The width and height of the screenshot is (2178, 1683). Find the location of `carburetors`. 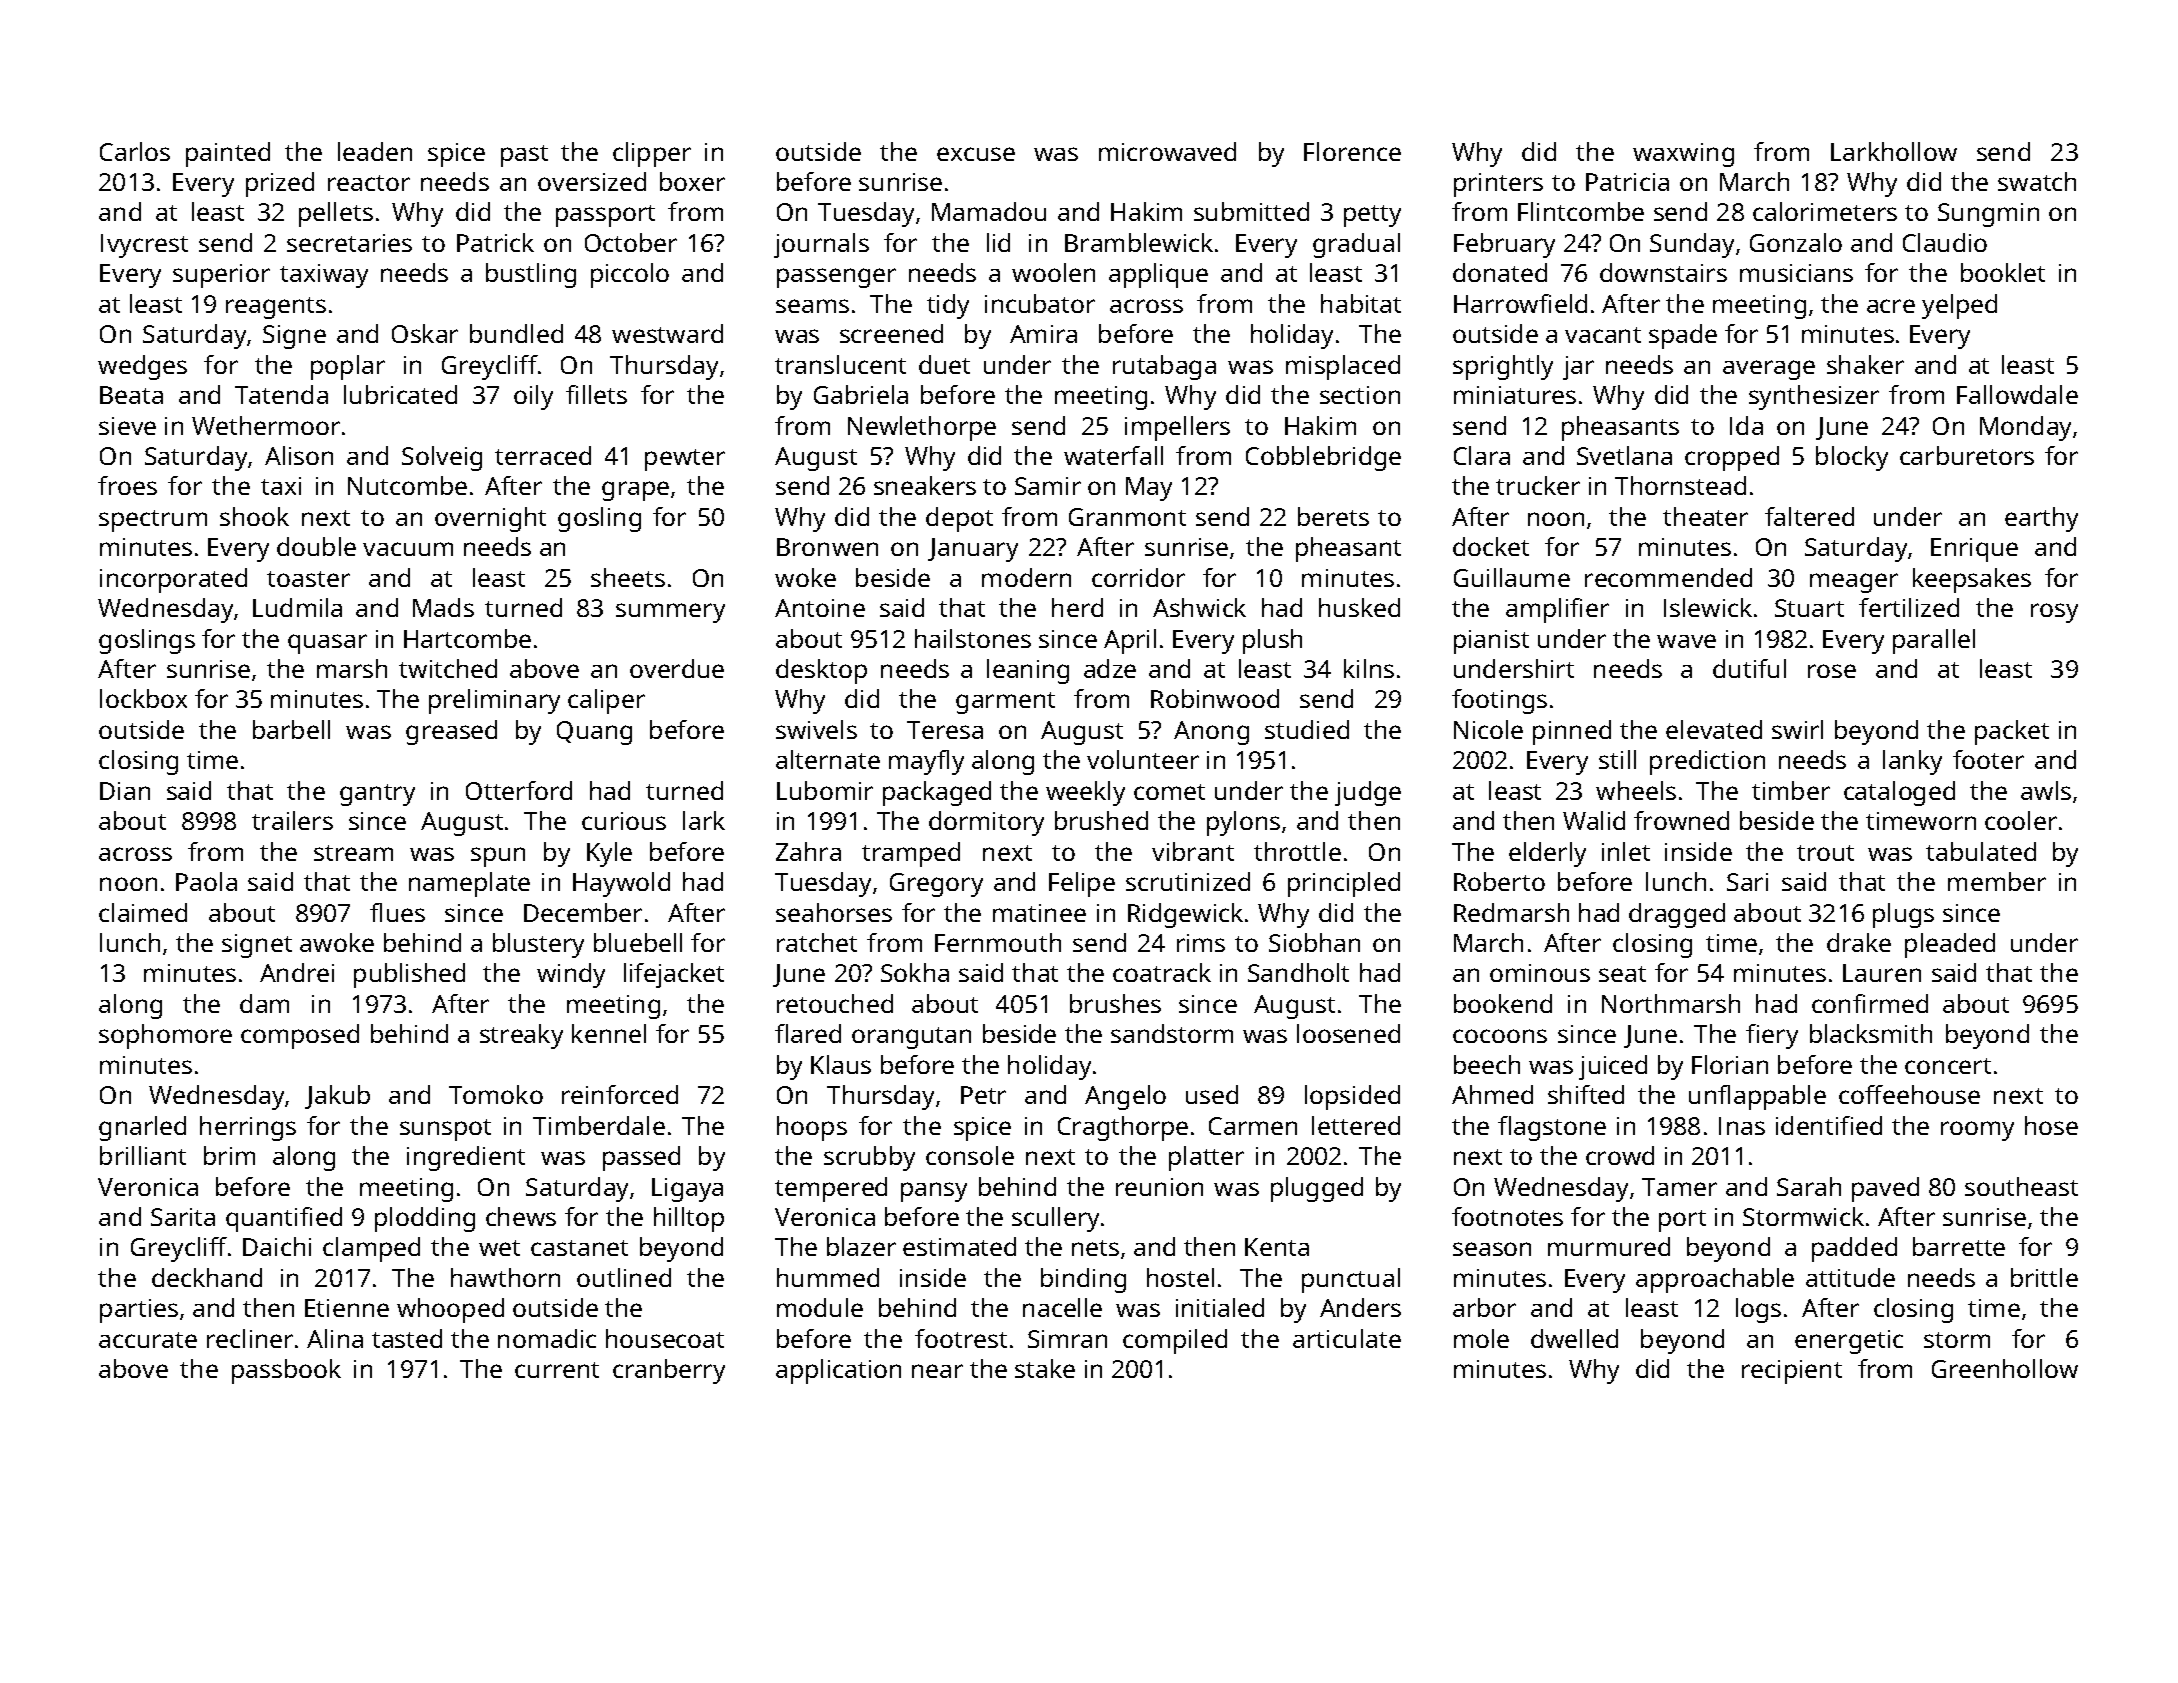

carburetors is located at coordinates (1967, 455).
